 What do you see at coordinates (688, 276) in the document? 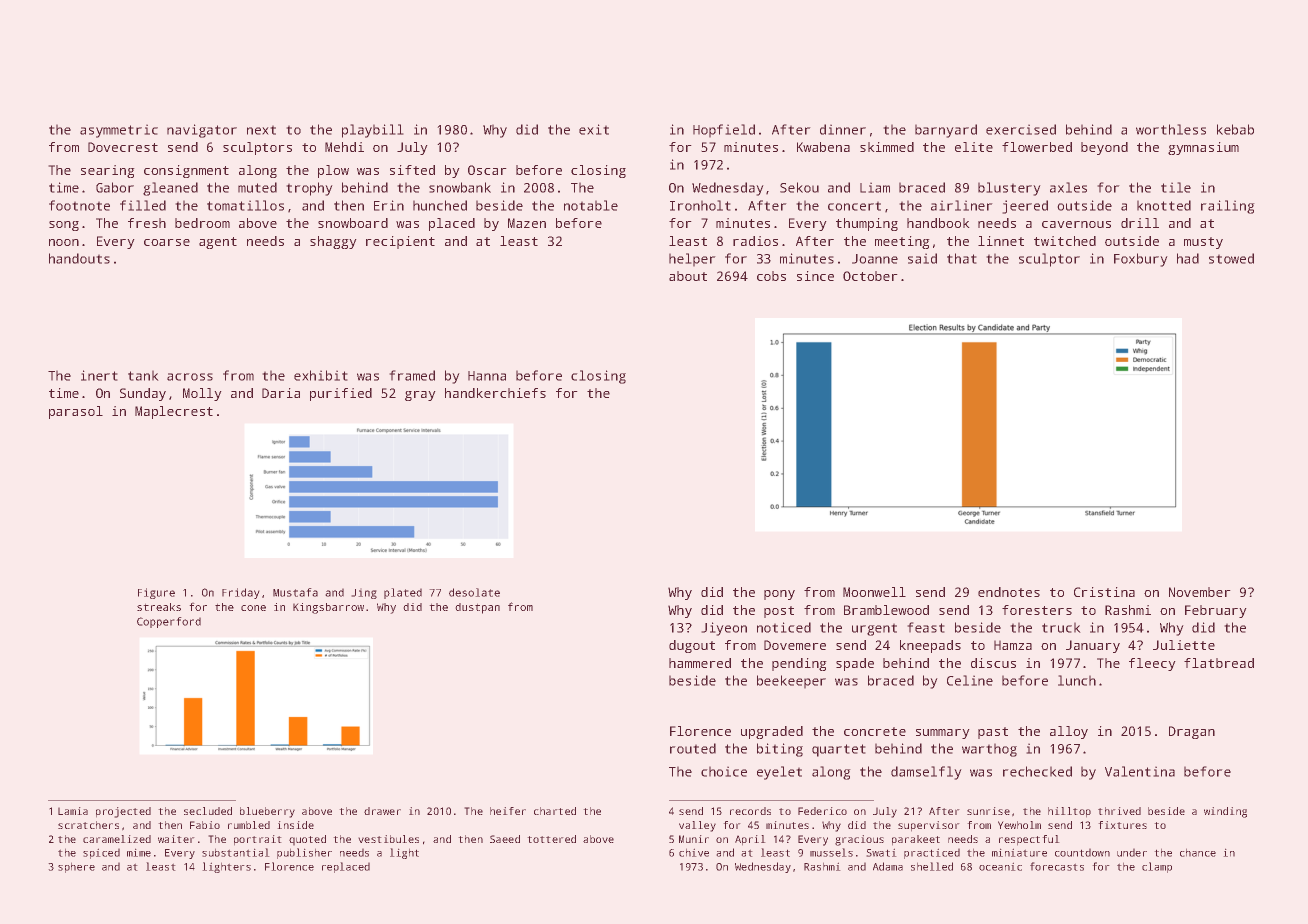
I see `about` at bounding box center [688, 276].
